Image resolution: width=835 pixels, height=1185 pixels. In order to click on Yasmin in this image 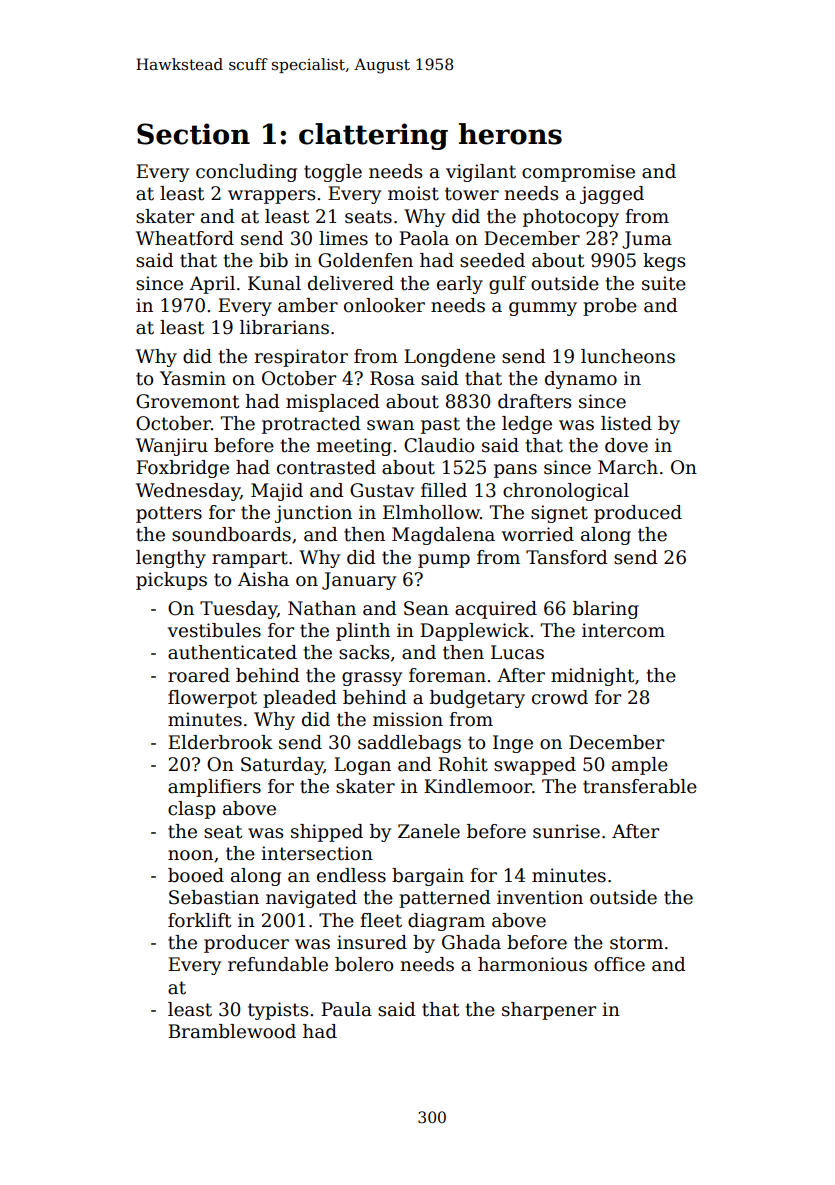, I will do `click(193, 378)`.
